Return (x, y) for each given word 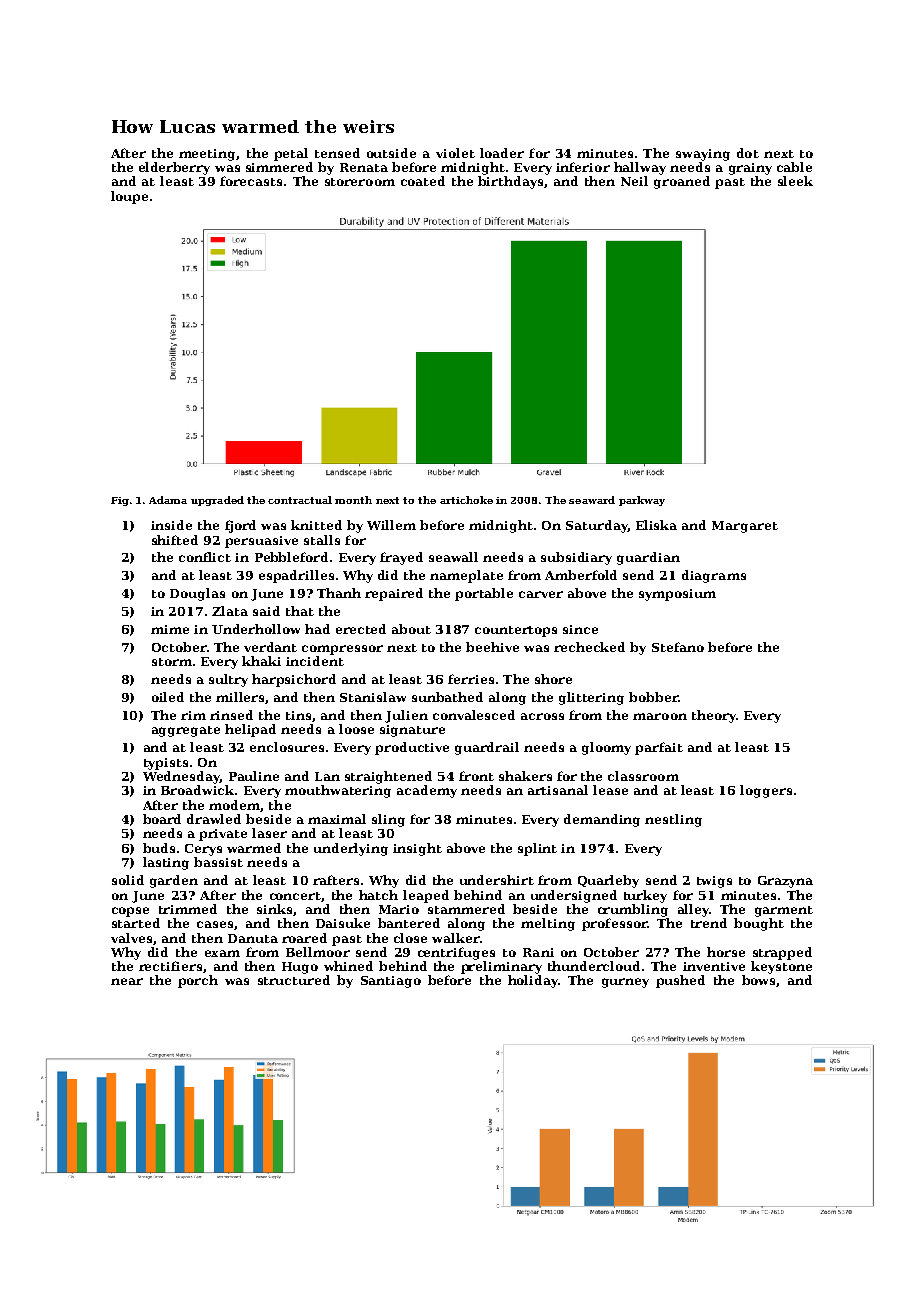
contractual (300, 500)
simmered (279, 167)
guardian (648, 558)
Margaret (745, 527)
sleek (795, 181)
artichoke (466, 500)
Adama (168, 500)
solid (128, 880)
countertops (516, 631)
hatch (378, 895)
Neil (634, 181)
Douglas (197, 594)
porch (198, 981)
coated (423, 181)
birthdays (510, 182)
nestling (673, 820)
